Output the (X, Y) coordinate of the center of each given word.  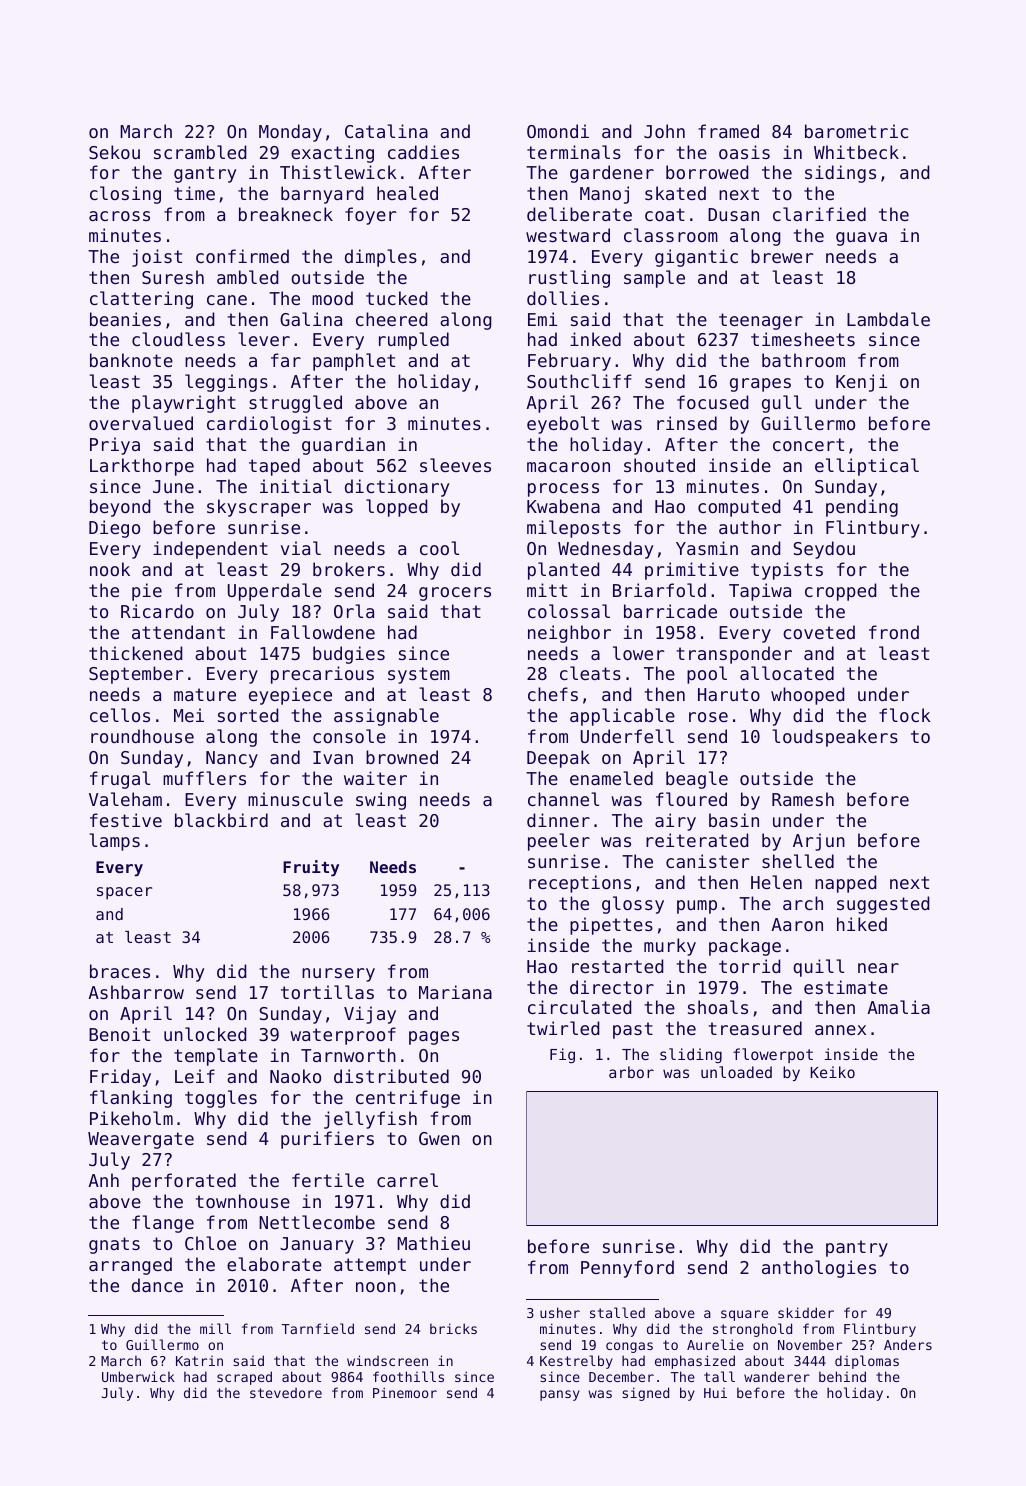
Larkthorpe (142, 467)
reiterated (697, 840)
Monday (290, 133)
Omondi (558, 131)
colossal (569, 611)
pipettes (611, 926)
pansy (560, 1395)
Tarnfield (318, 1328)
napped (846, 884)
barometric (856, 131)
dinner (558, 820)
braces (120, 971)
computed (739, 508)
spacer (124, 893)
